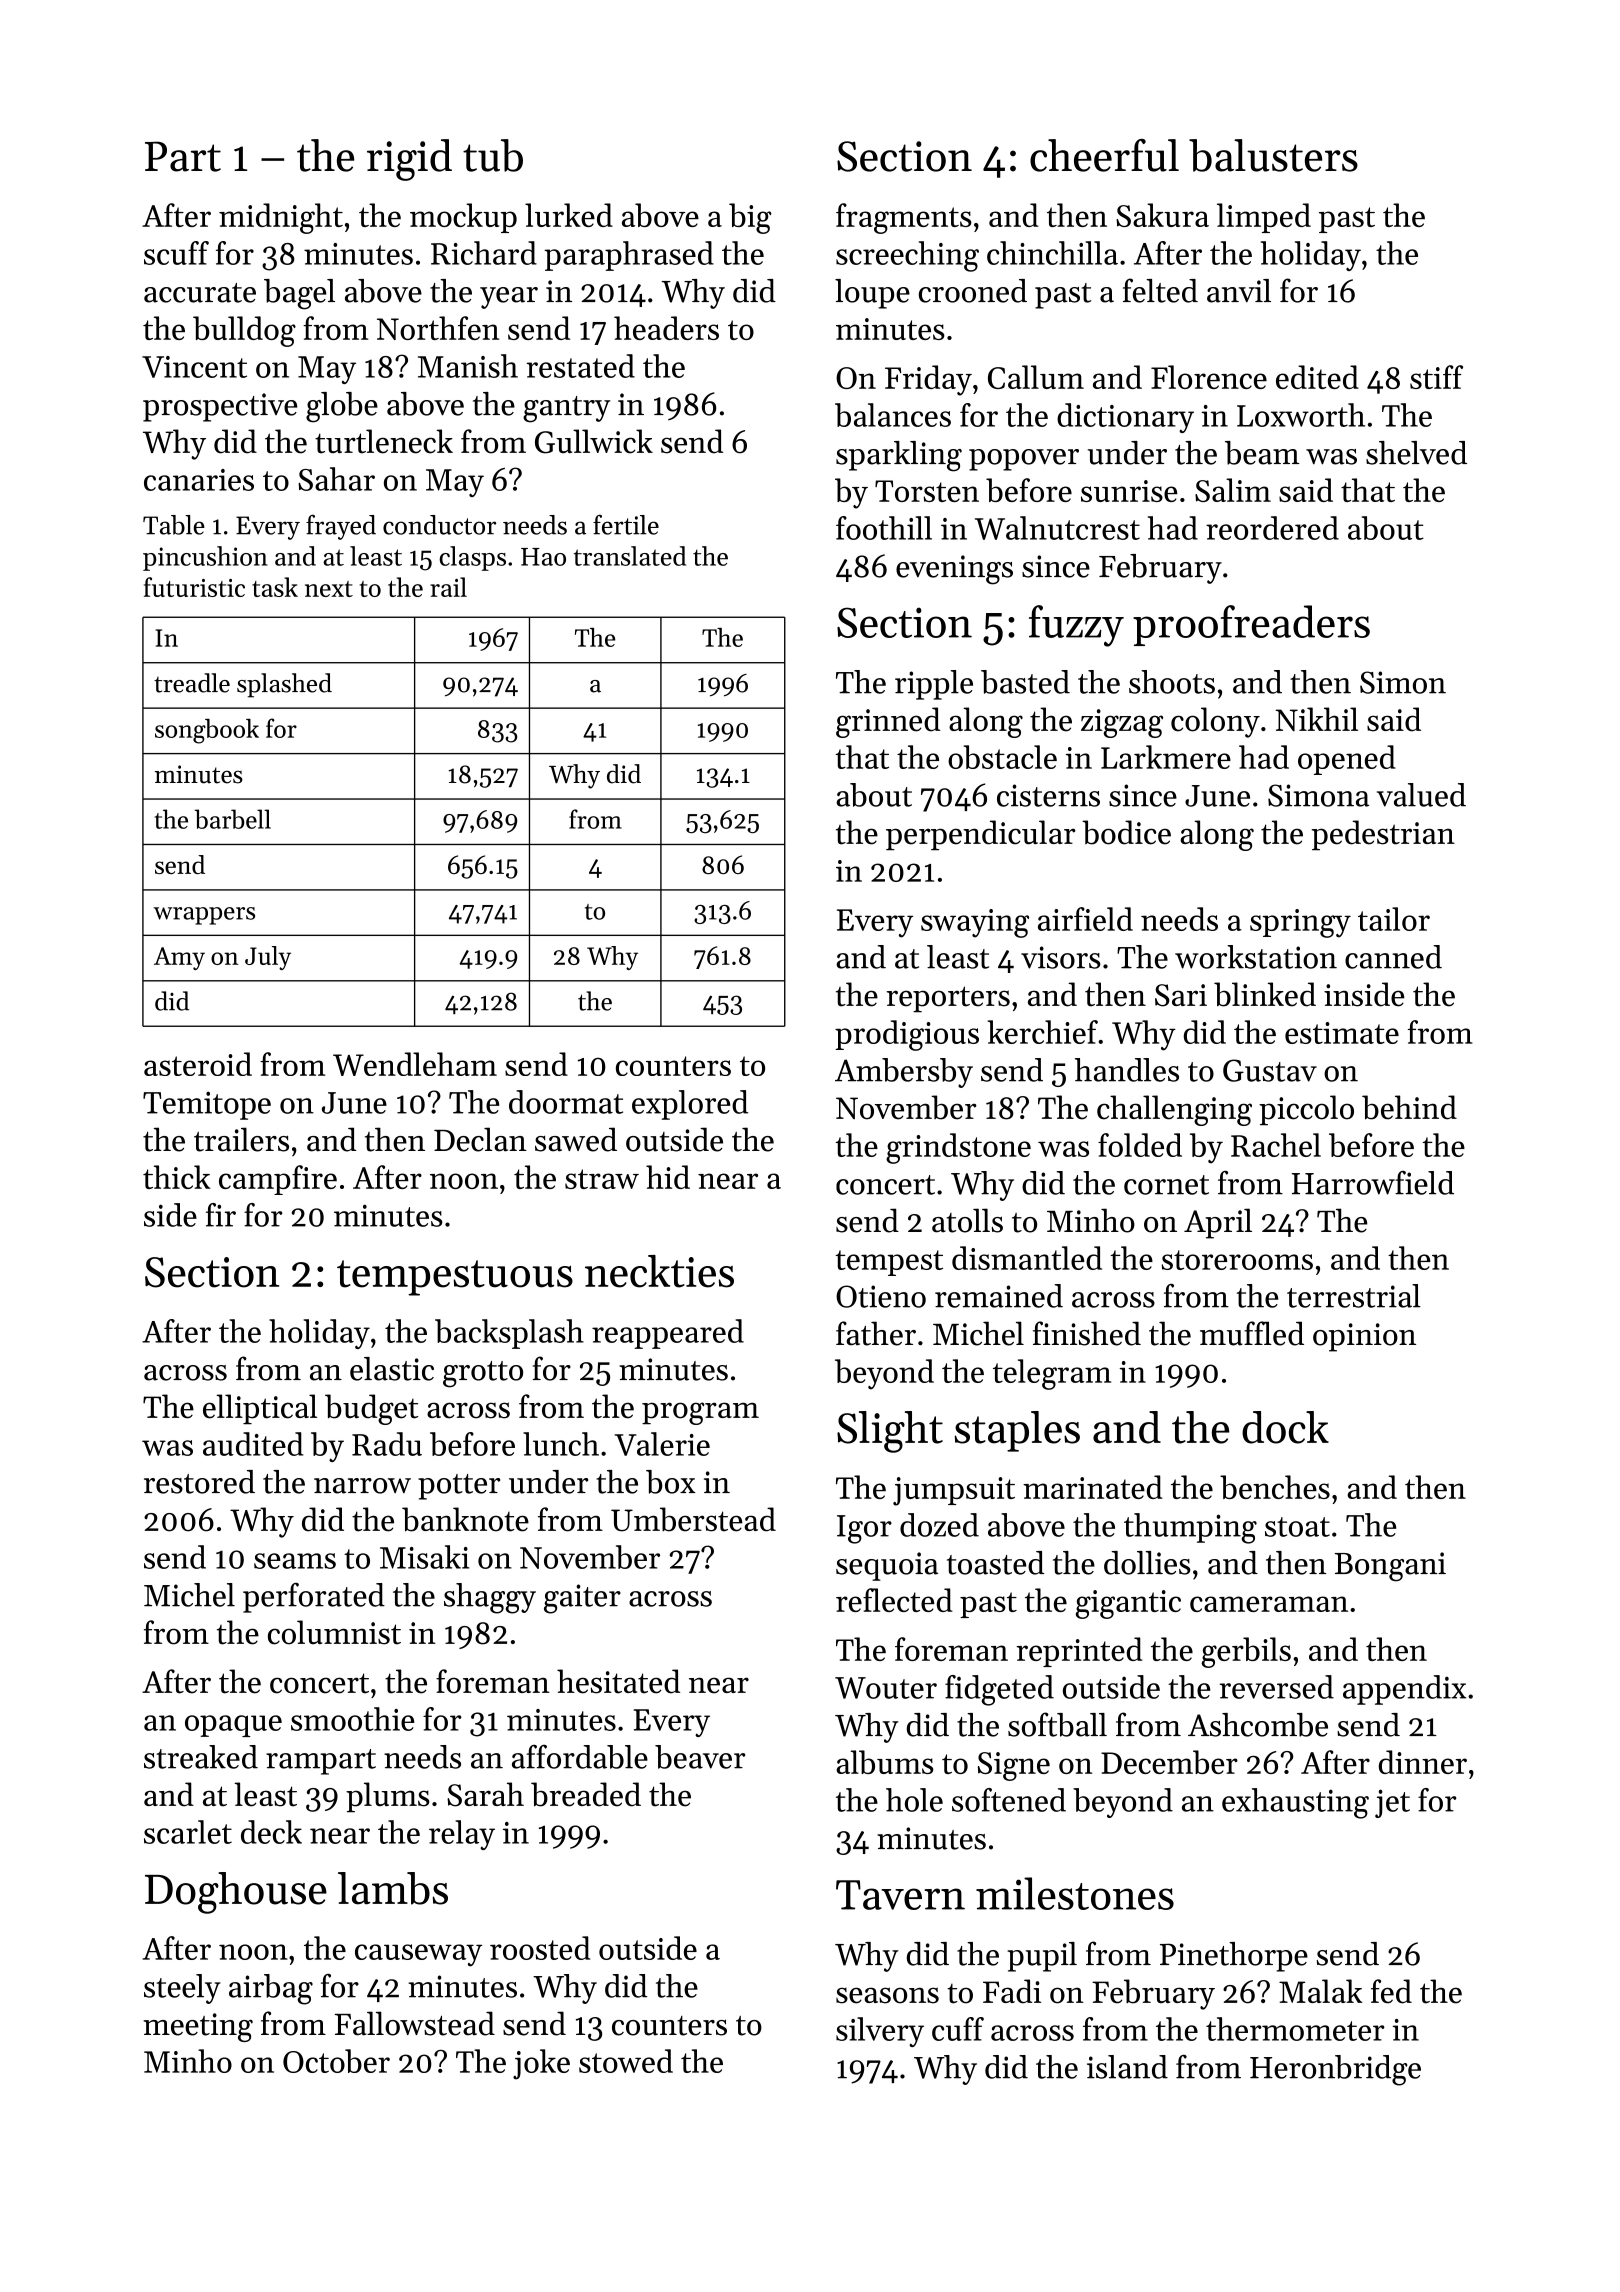 This screenshot has height=2292, width=1620. I want to click on ripple, so click(934, 685).
